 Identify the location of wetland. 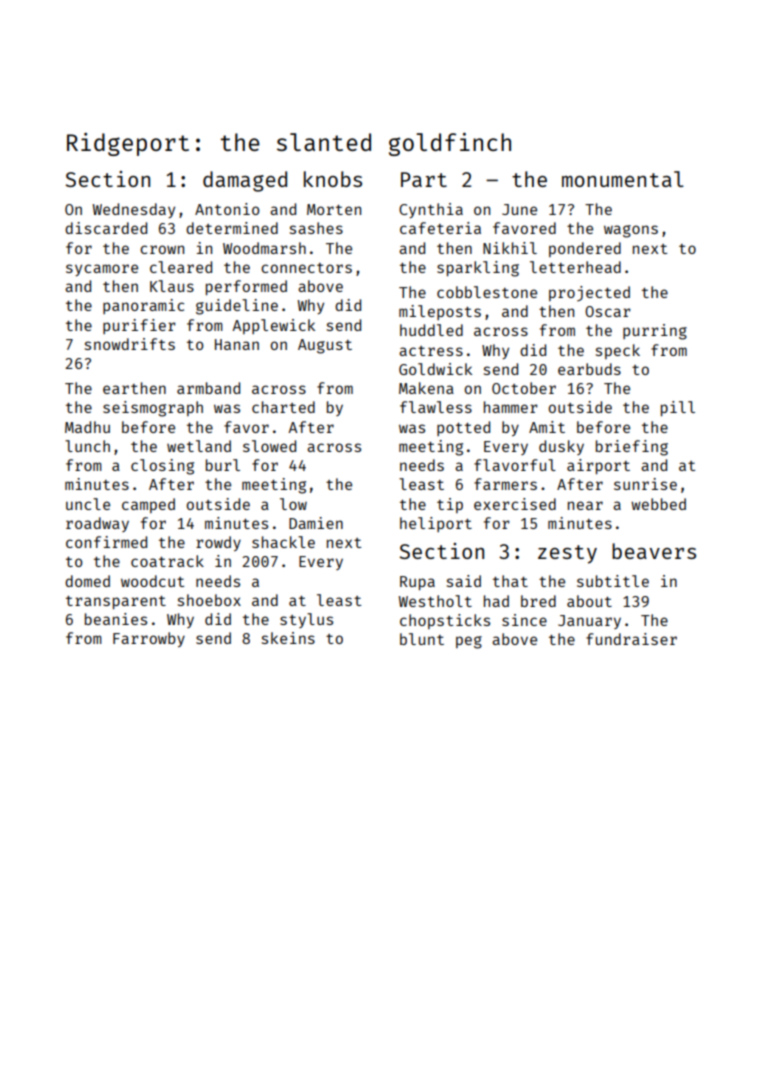
(199, 446).
